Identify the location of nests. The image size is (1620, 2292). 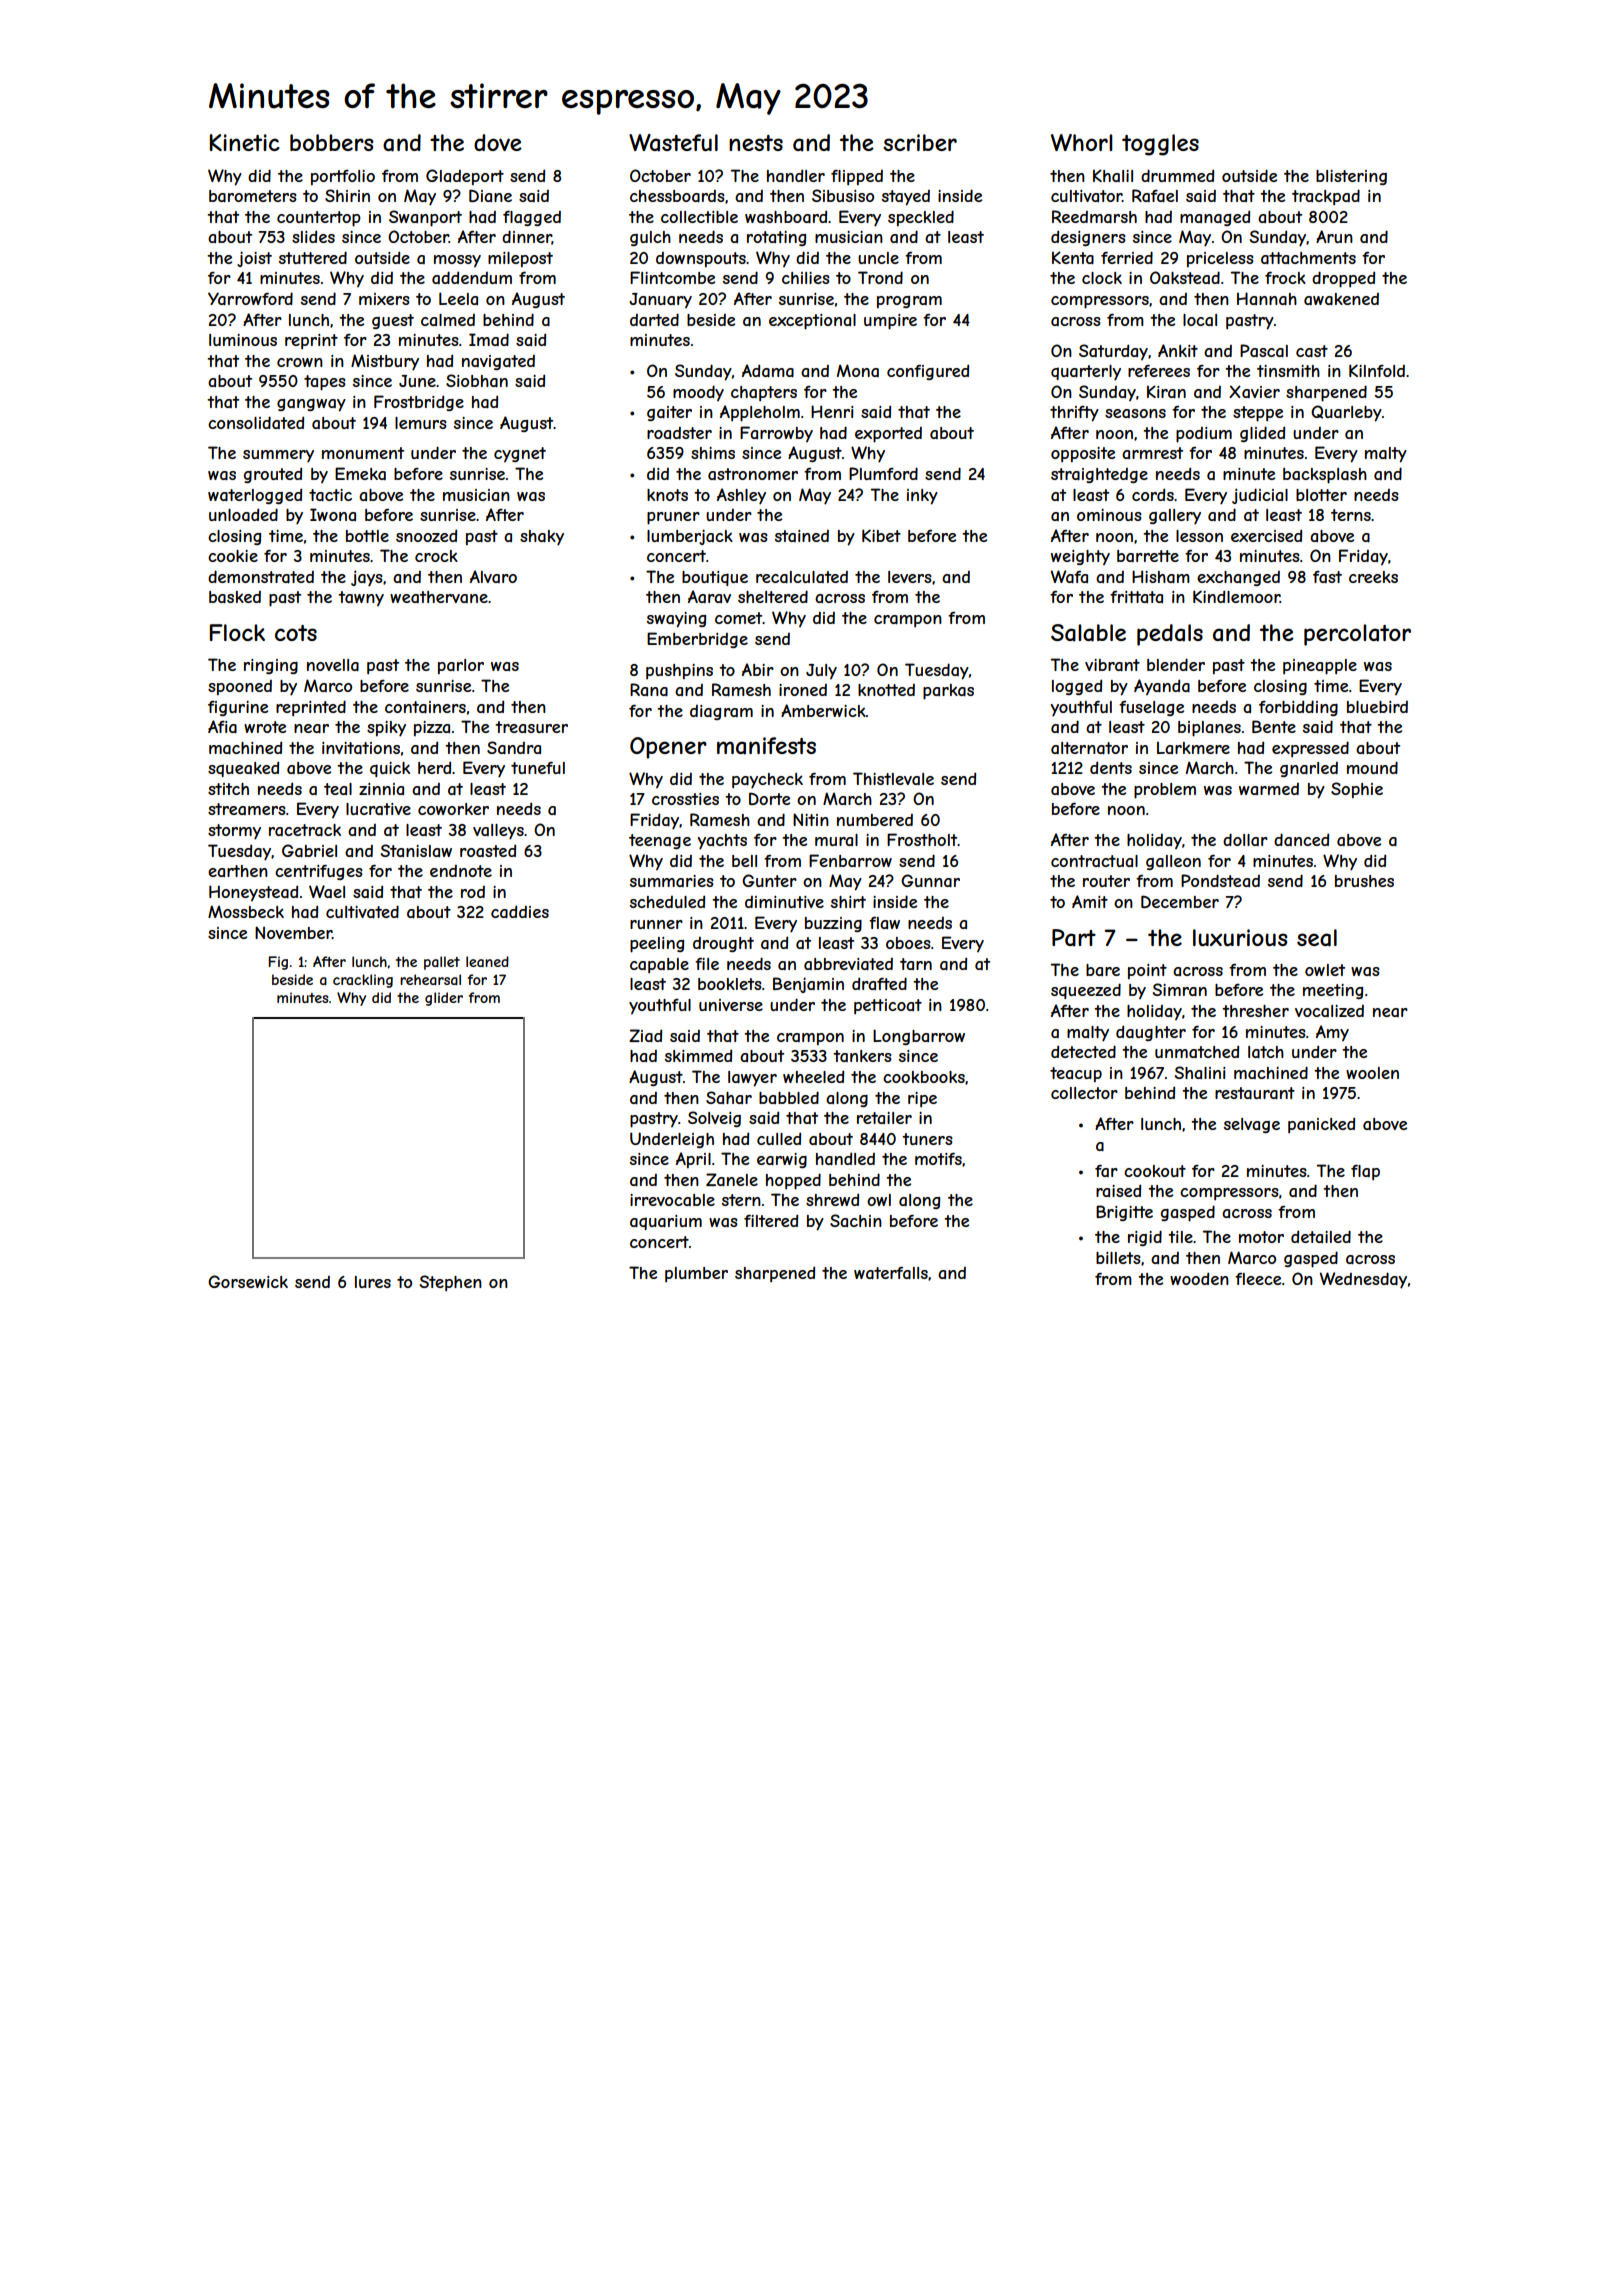
(756, 143).
